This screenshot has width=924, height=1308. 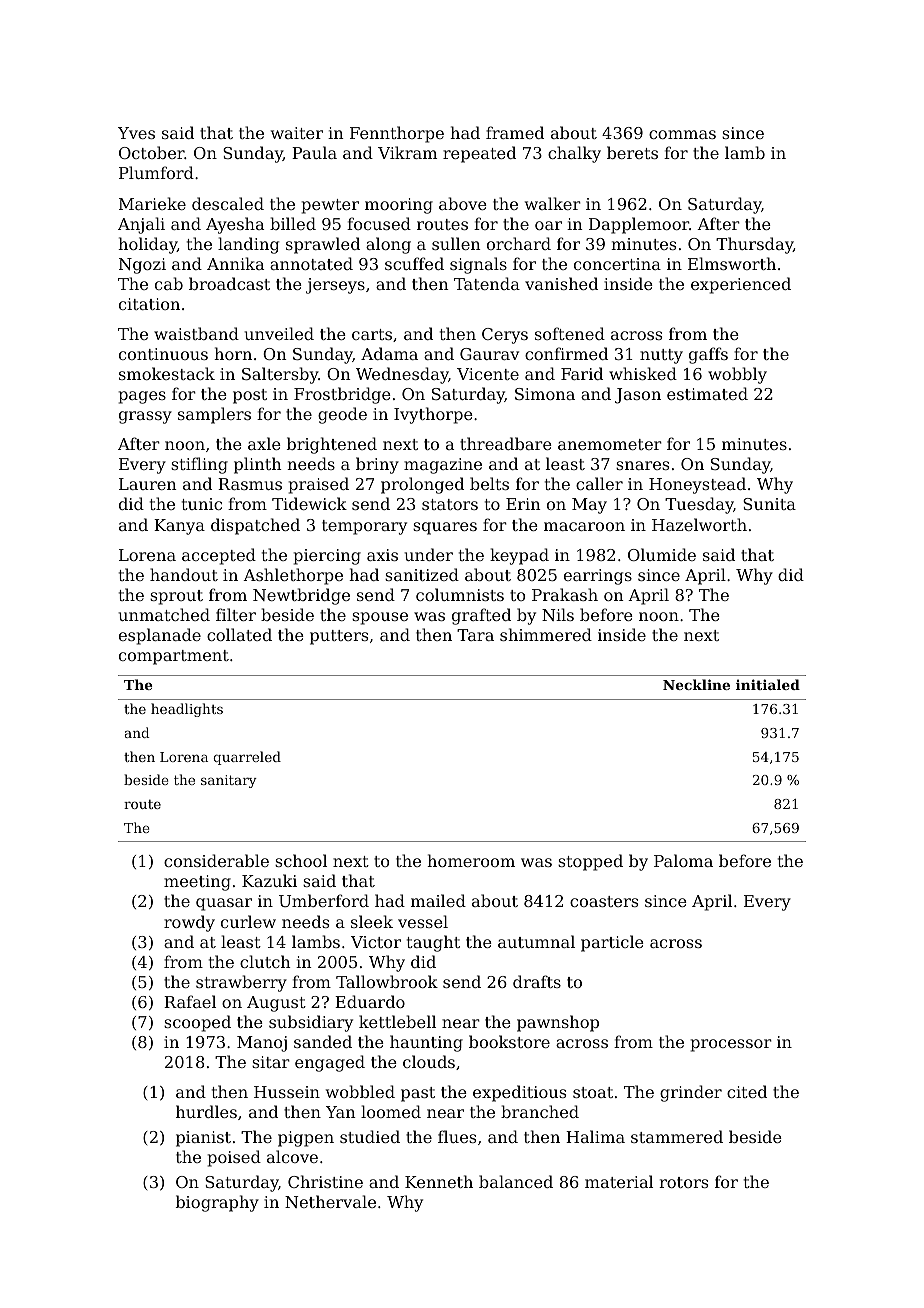 What do you see at coordinates (682, 134) in the screenshot?
I see `commas` at bounding box center [682, 134].
